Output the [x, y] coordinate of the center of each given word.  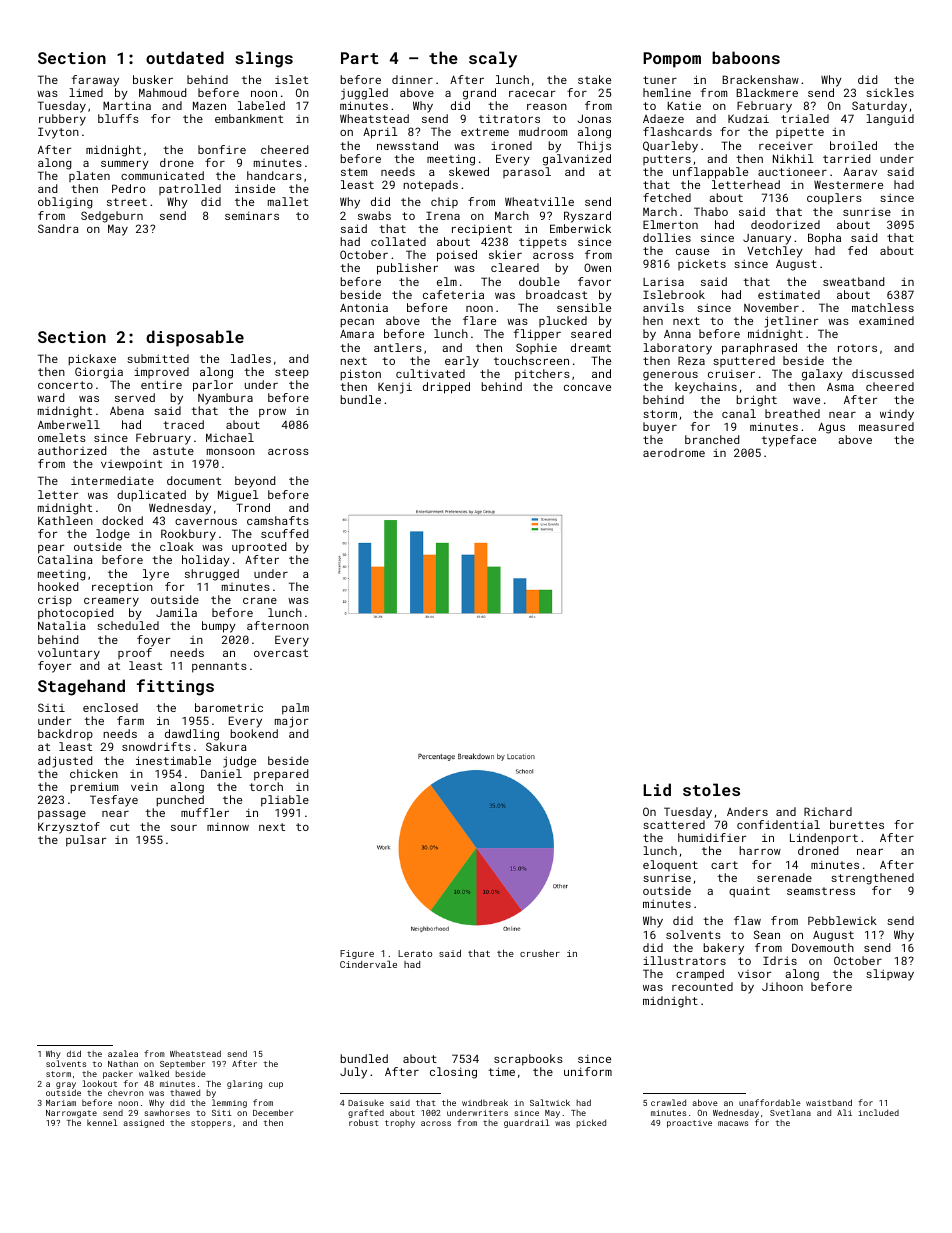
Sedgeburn [112, 217]
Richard [828, 811]
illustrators [684, 960]
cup [276, 1085]
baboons [746, 57]
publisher [407, 269]
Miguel [238, 496]
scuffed [284, 533]
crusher [540, 953]
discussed [883, 373]
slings [264, 59]
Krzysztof [69, 828]
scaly [493, 59]
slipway [890, 975]
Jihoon [782, 986]
